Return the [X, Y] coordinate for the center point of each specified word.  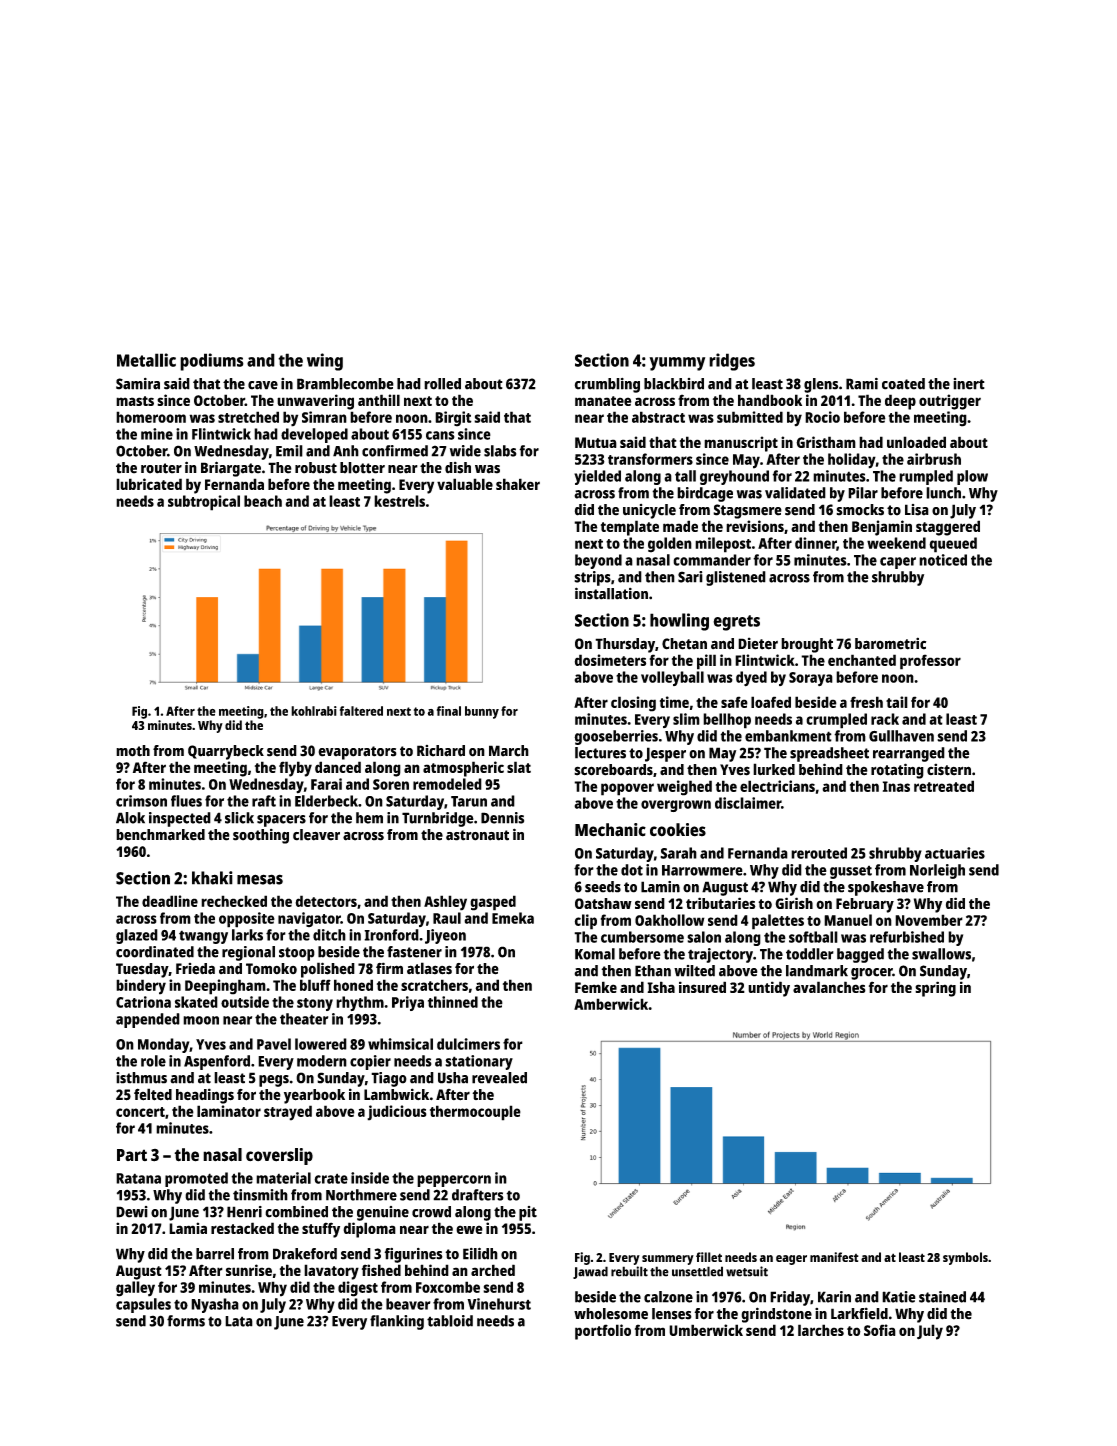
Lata [239, 1321]
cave [263, 385]
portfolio [603, 1332]
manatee [603, 401]
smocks [860, 510]
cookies [678, 830]
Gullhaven [901, 736]
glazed [137, 936]
